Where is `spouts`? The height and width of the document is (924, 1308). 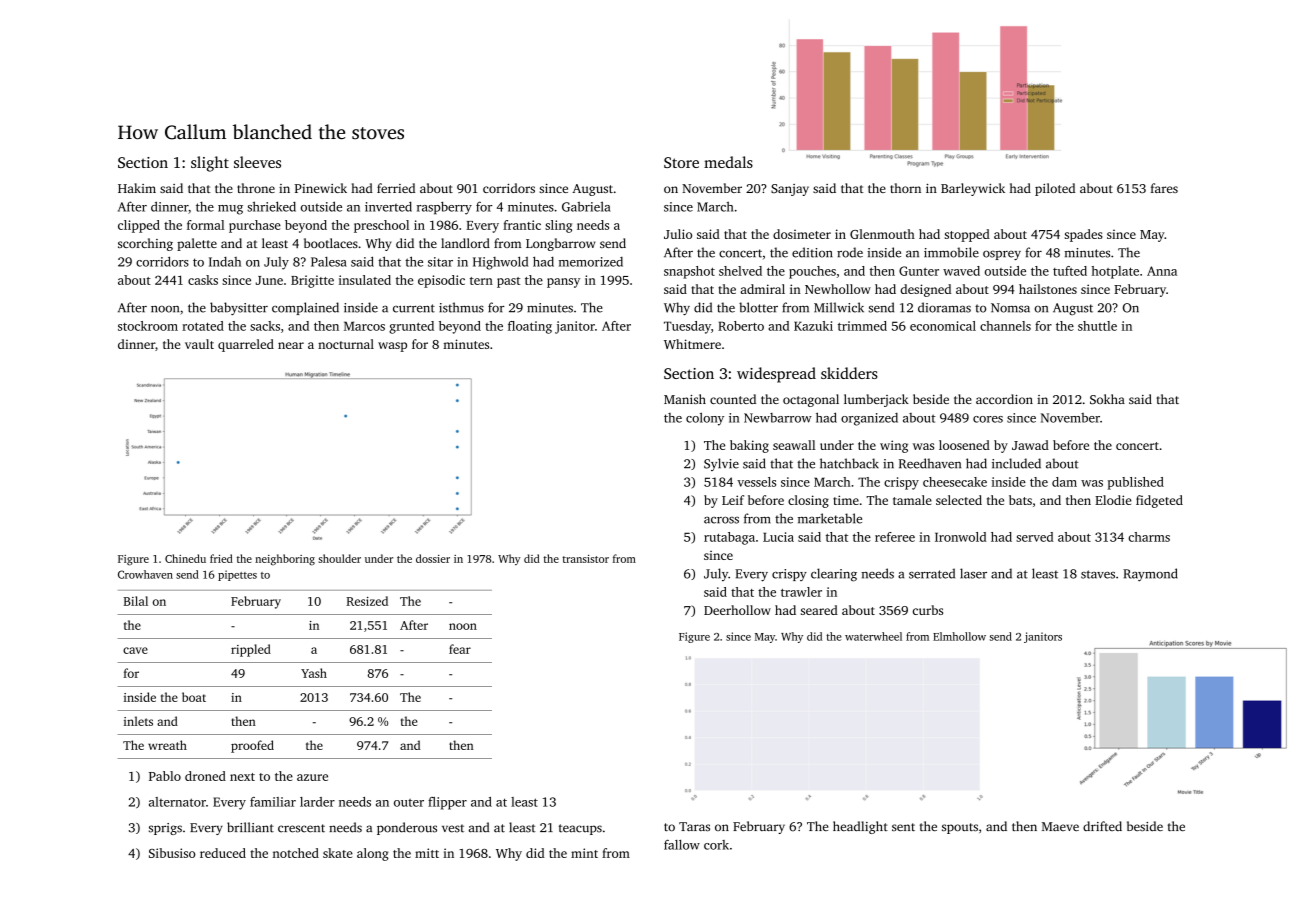 spouts is located at coordinates (960, 828).
